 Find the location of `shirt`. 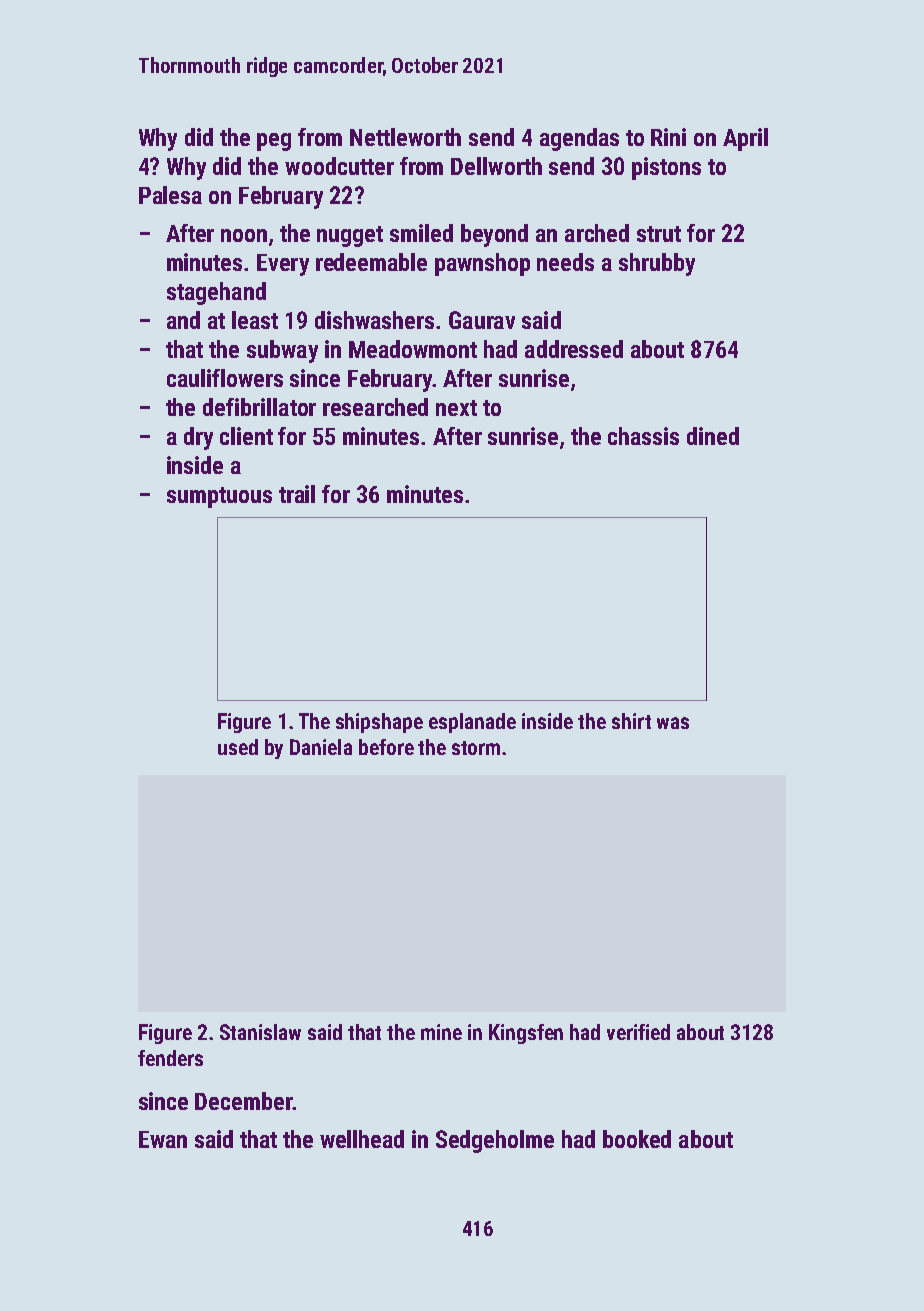

shirt is located at coordinates (631, 721).
